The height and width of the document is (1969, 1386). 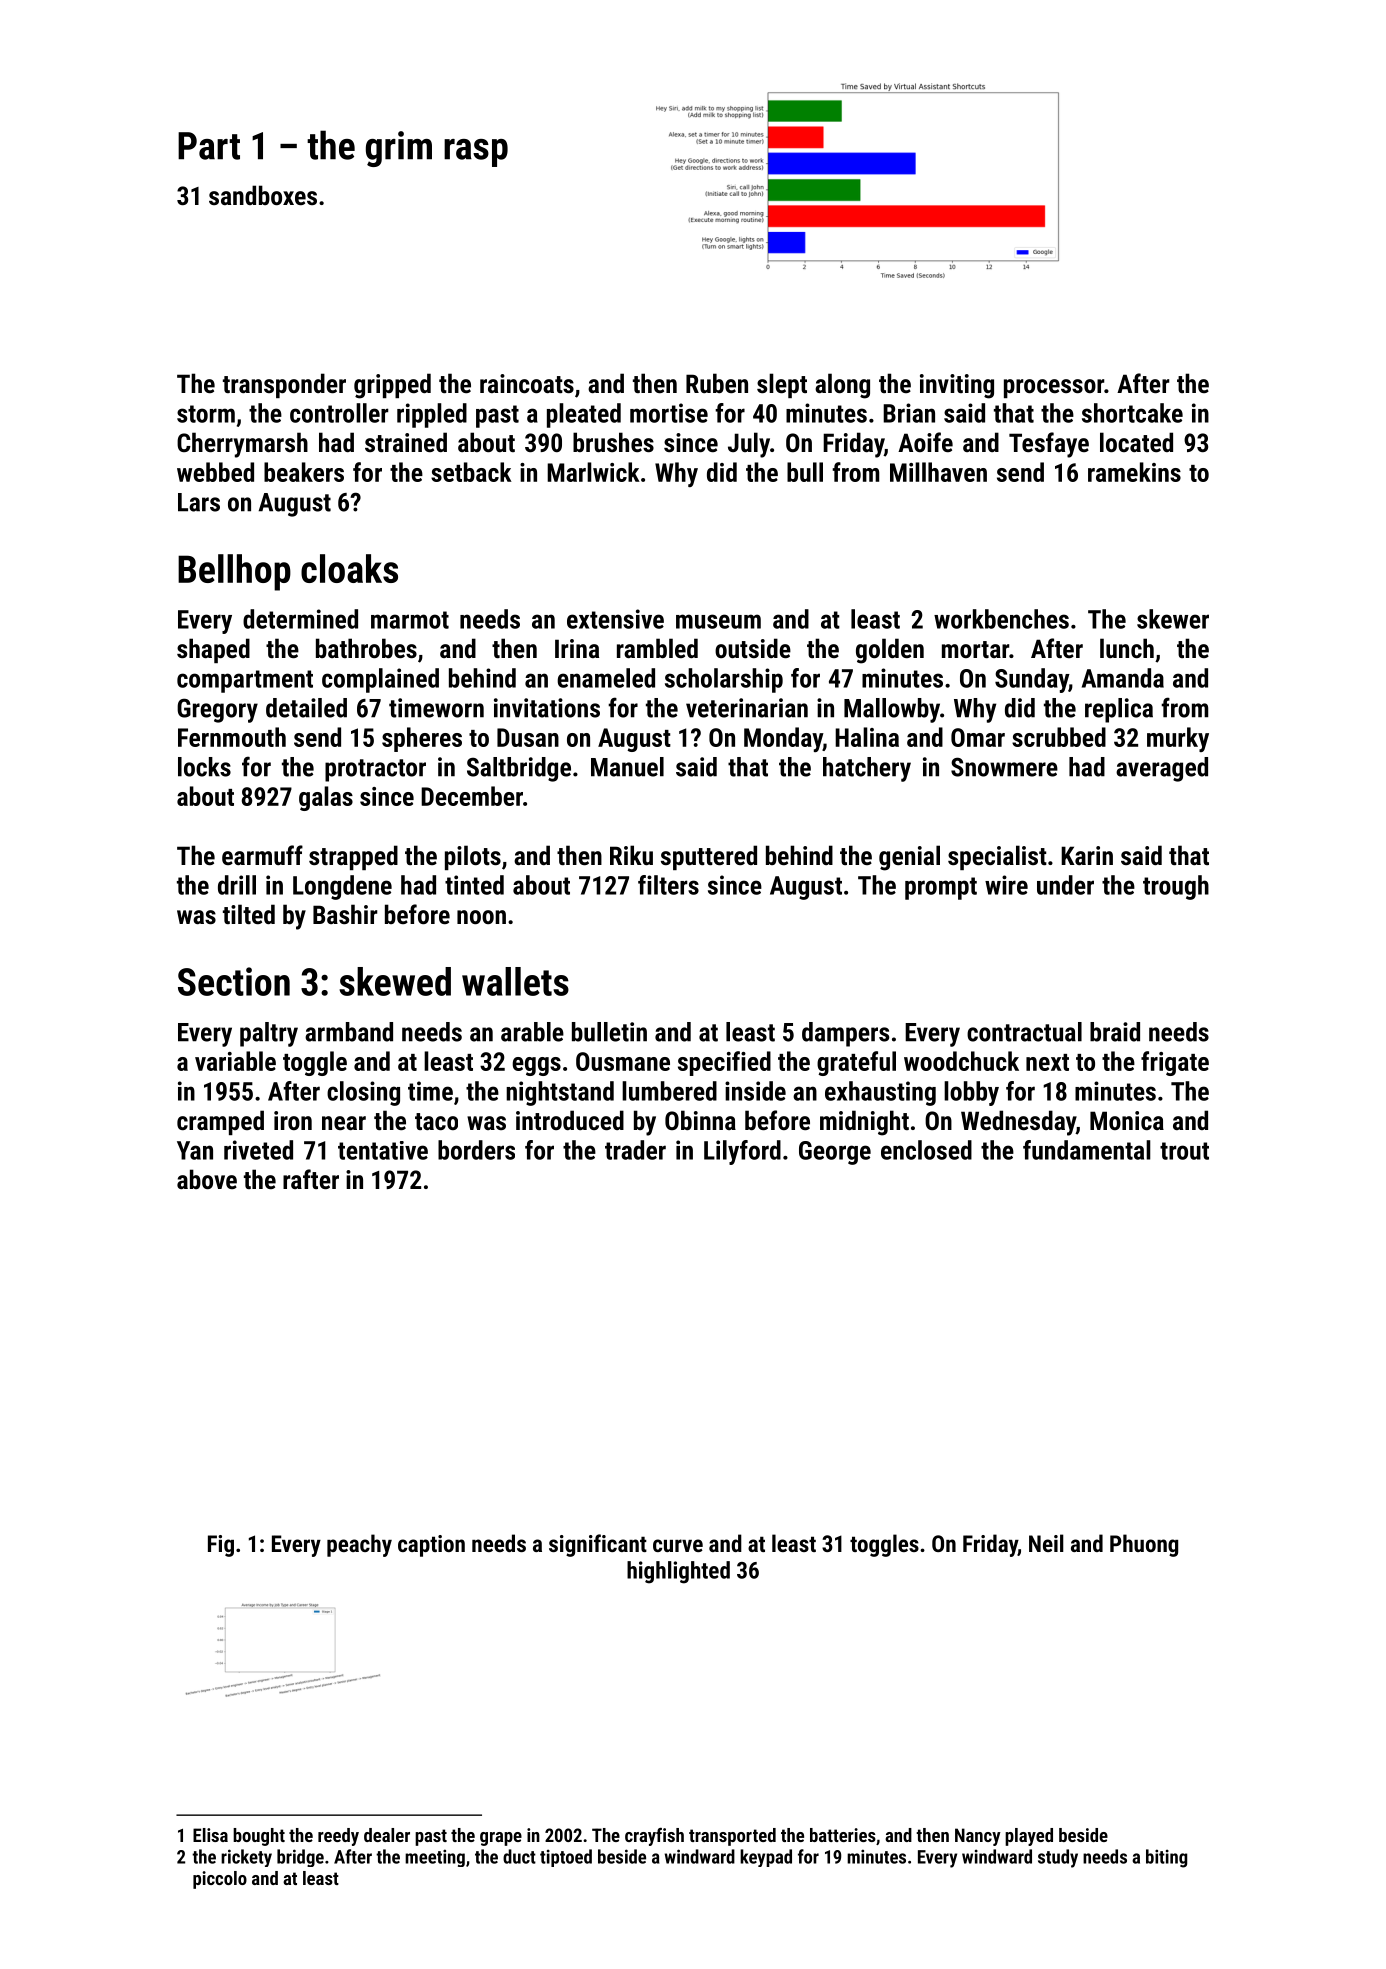 I want to click on Riku, so click(x=631, y=855).
